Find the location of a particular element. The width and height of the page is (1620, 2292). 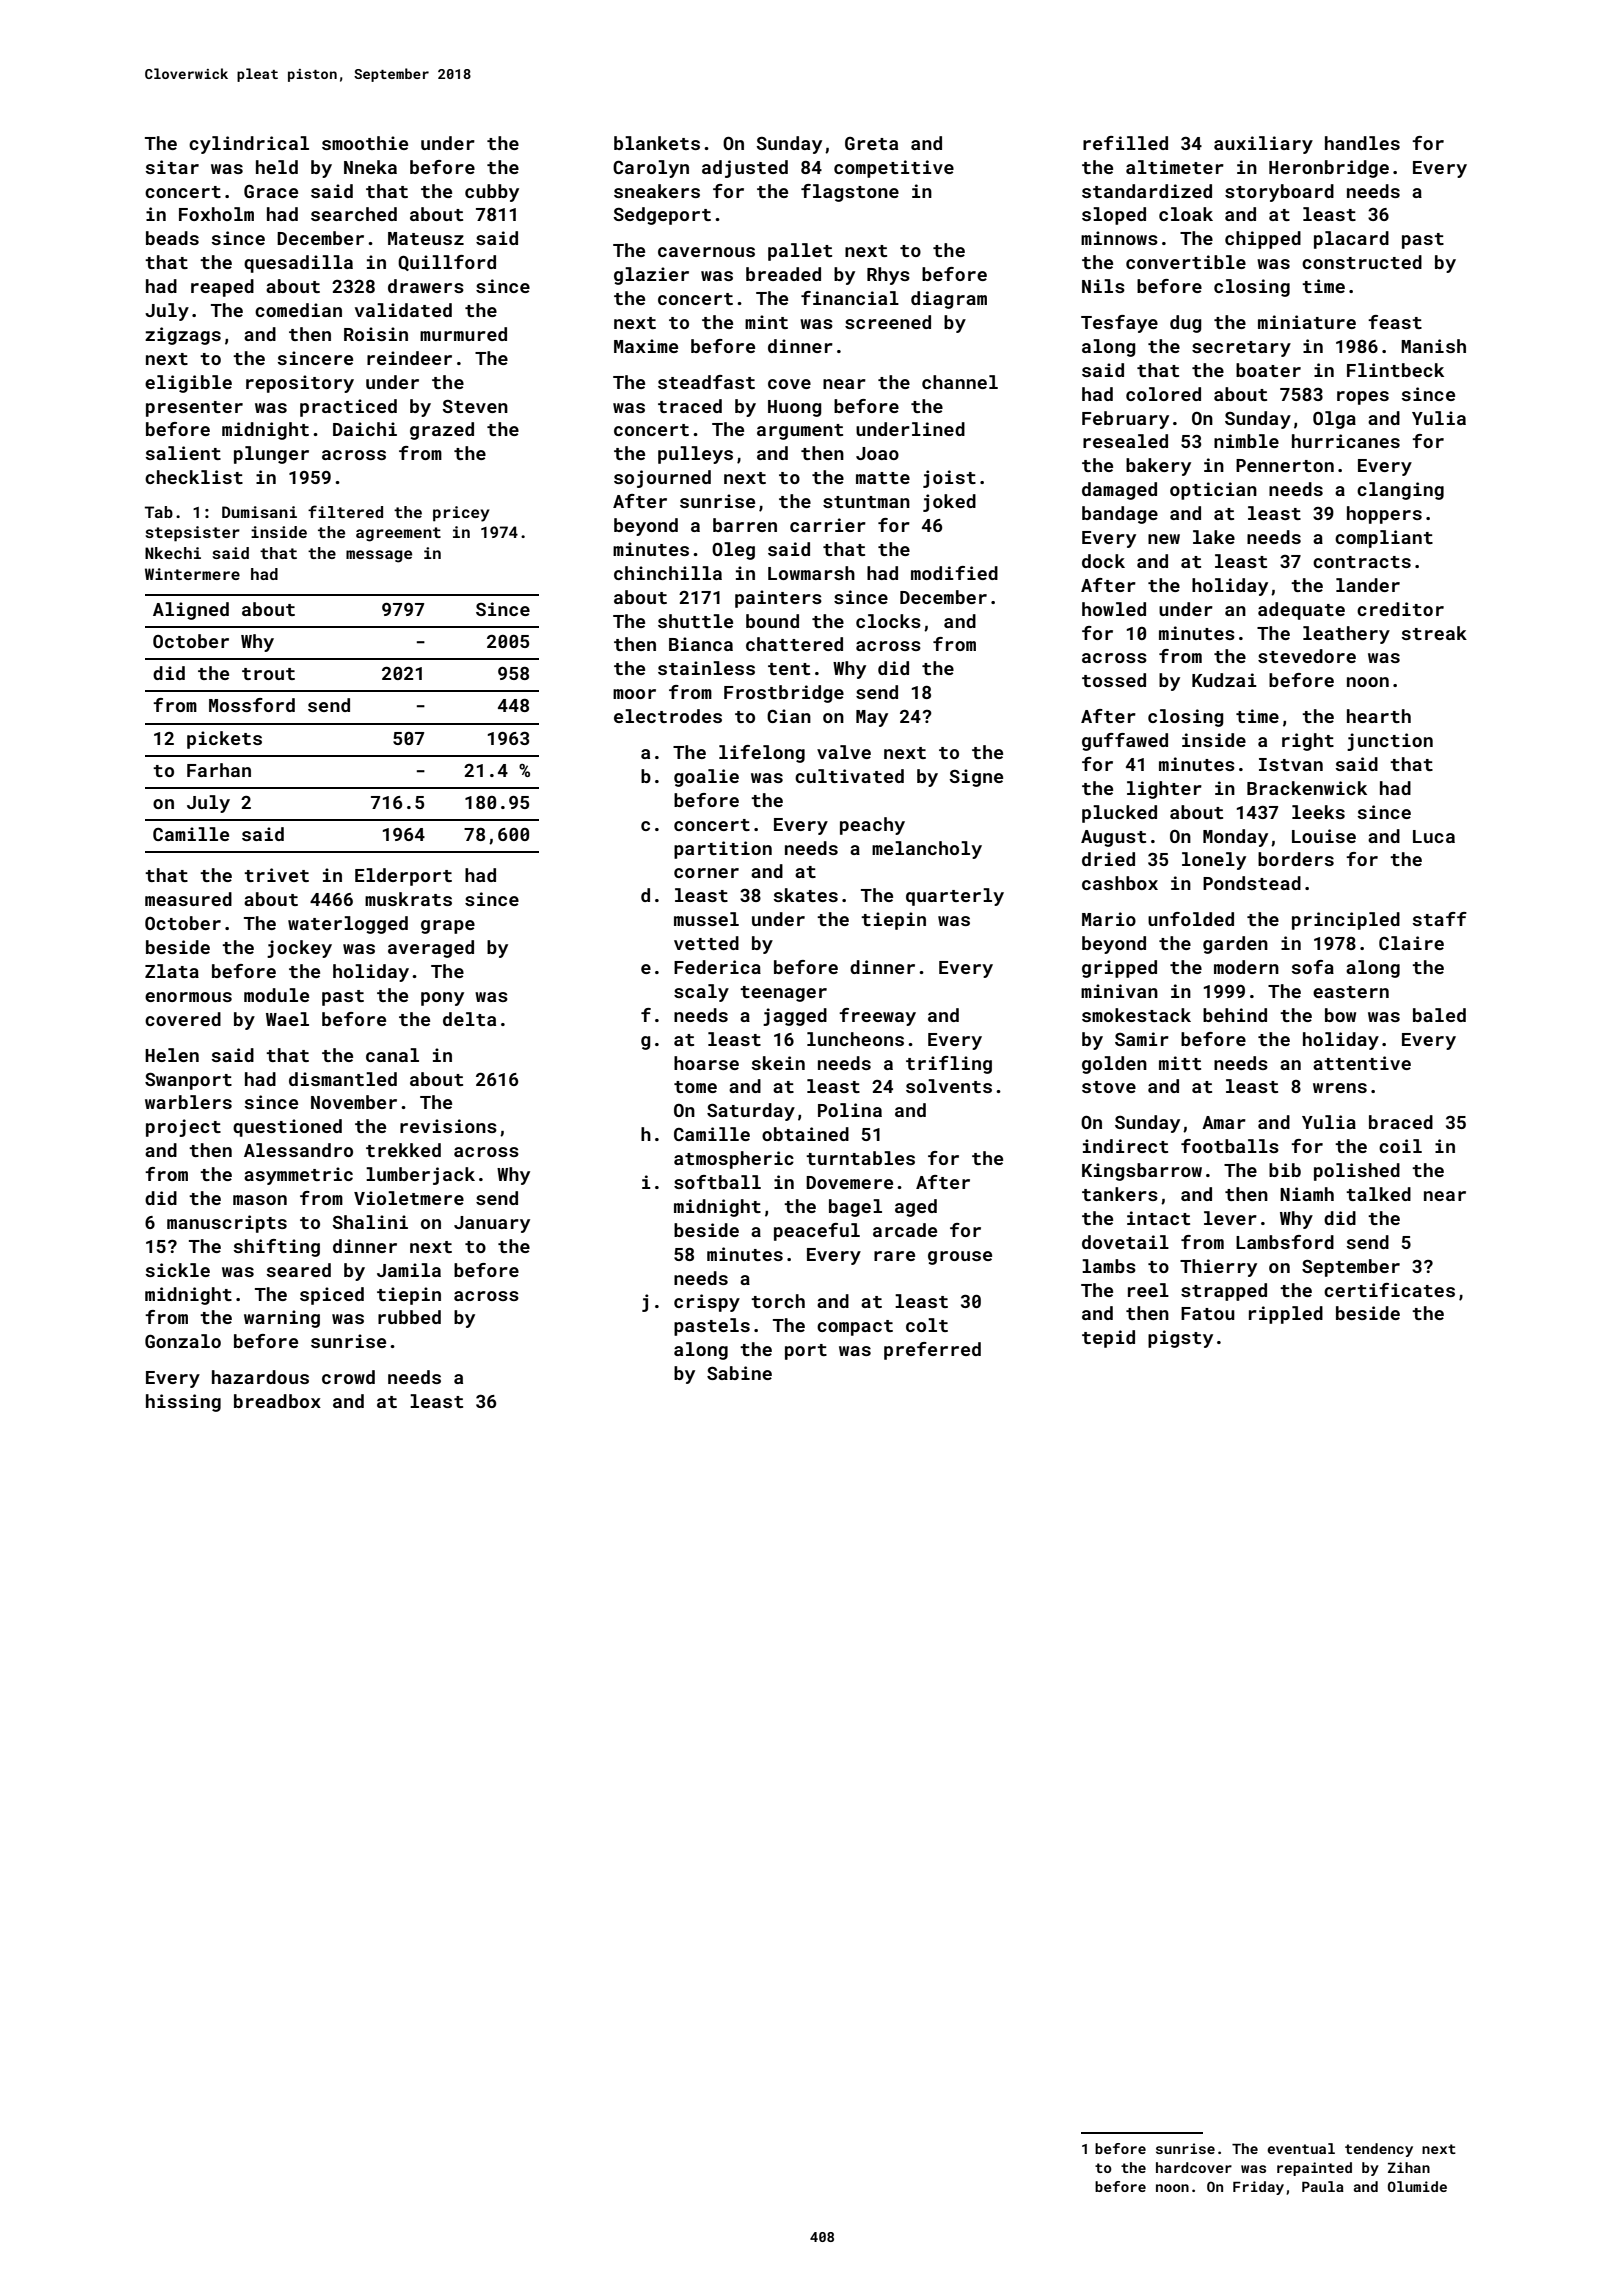

auxiliary is located at coordinates (1263, 145).
